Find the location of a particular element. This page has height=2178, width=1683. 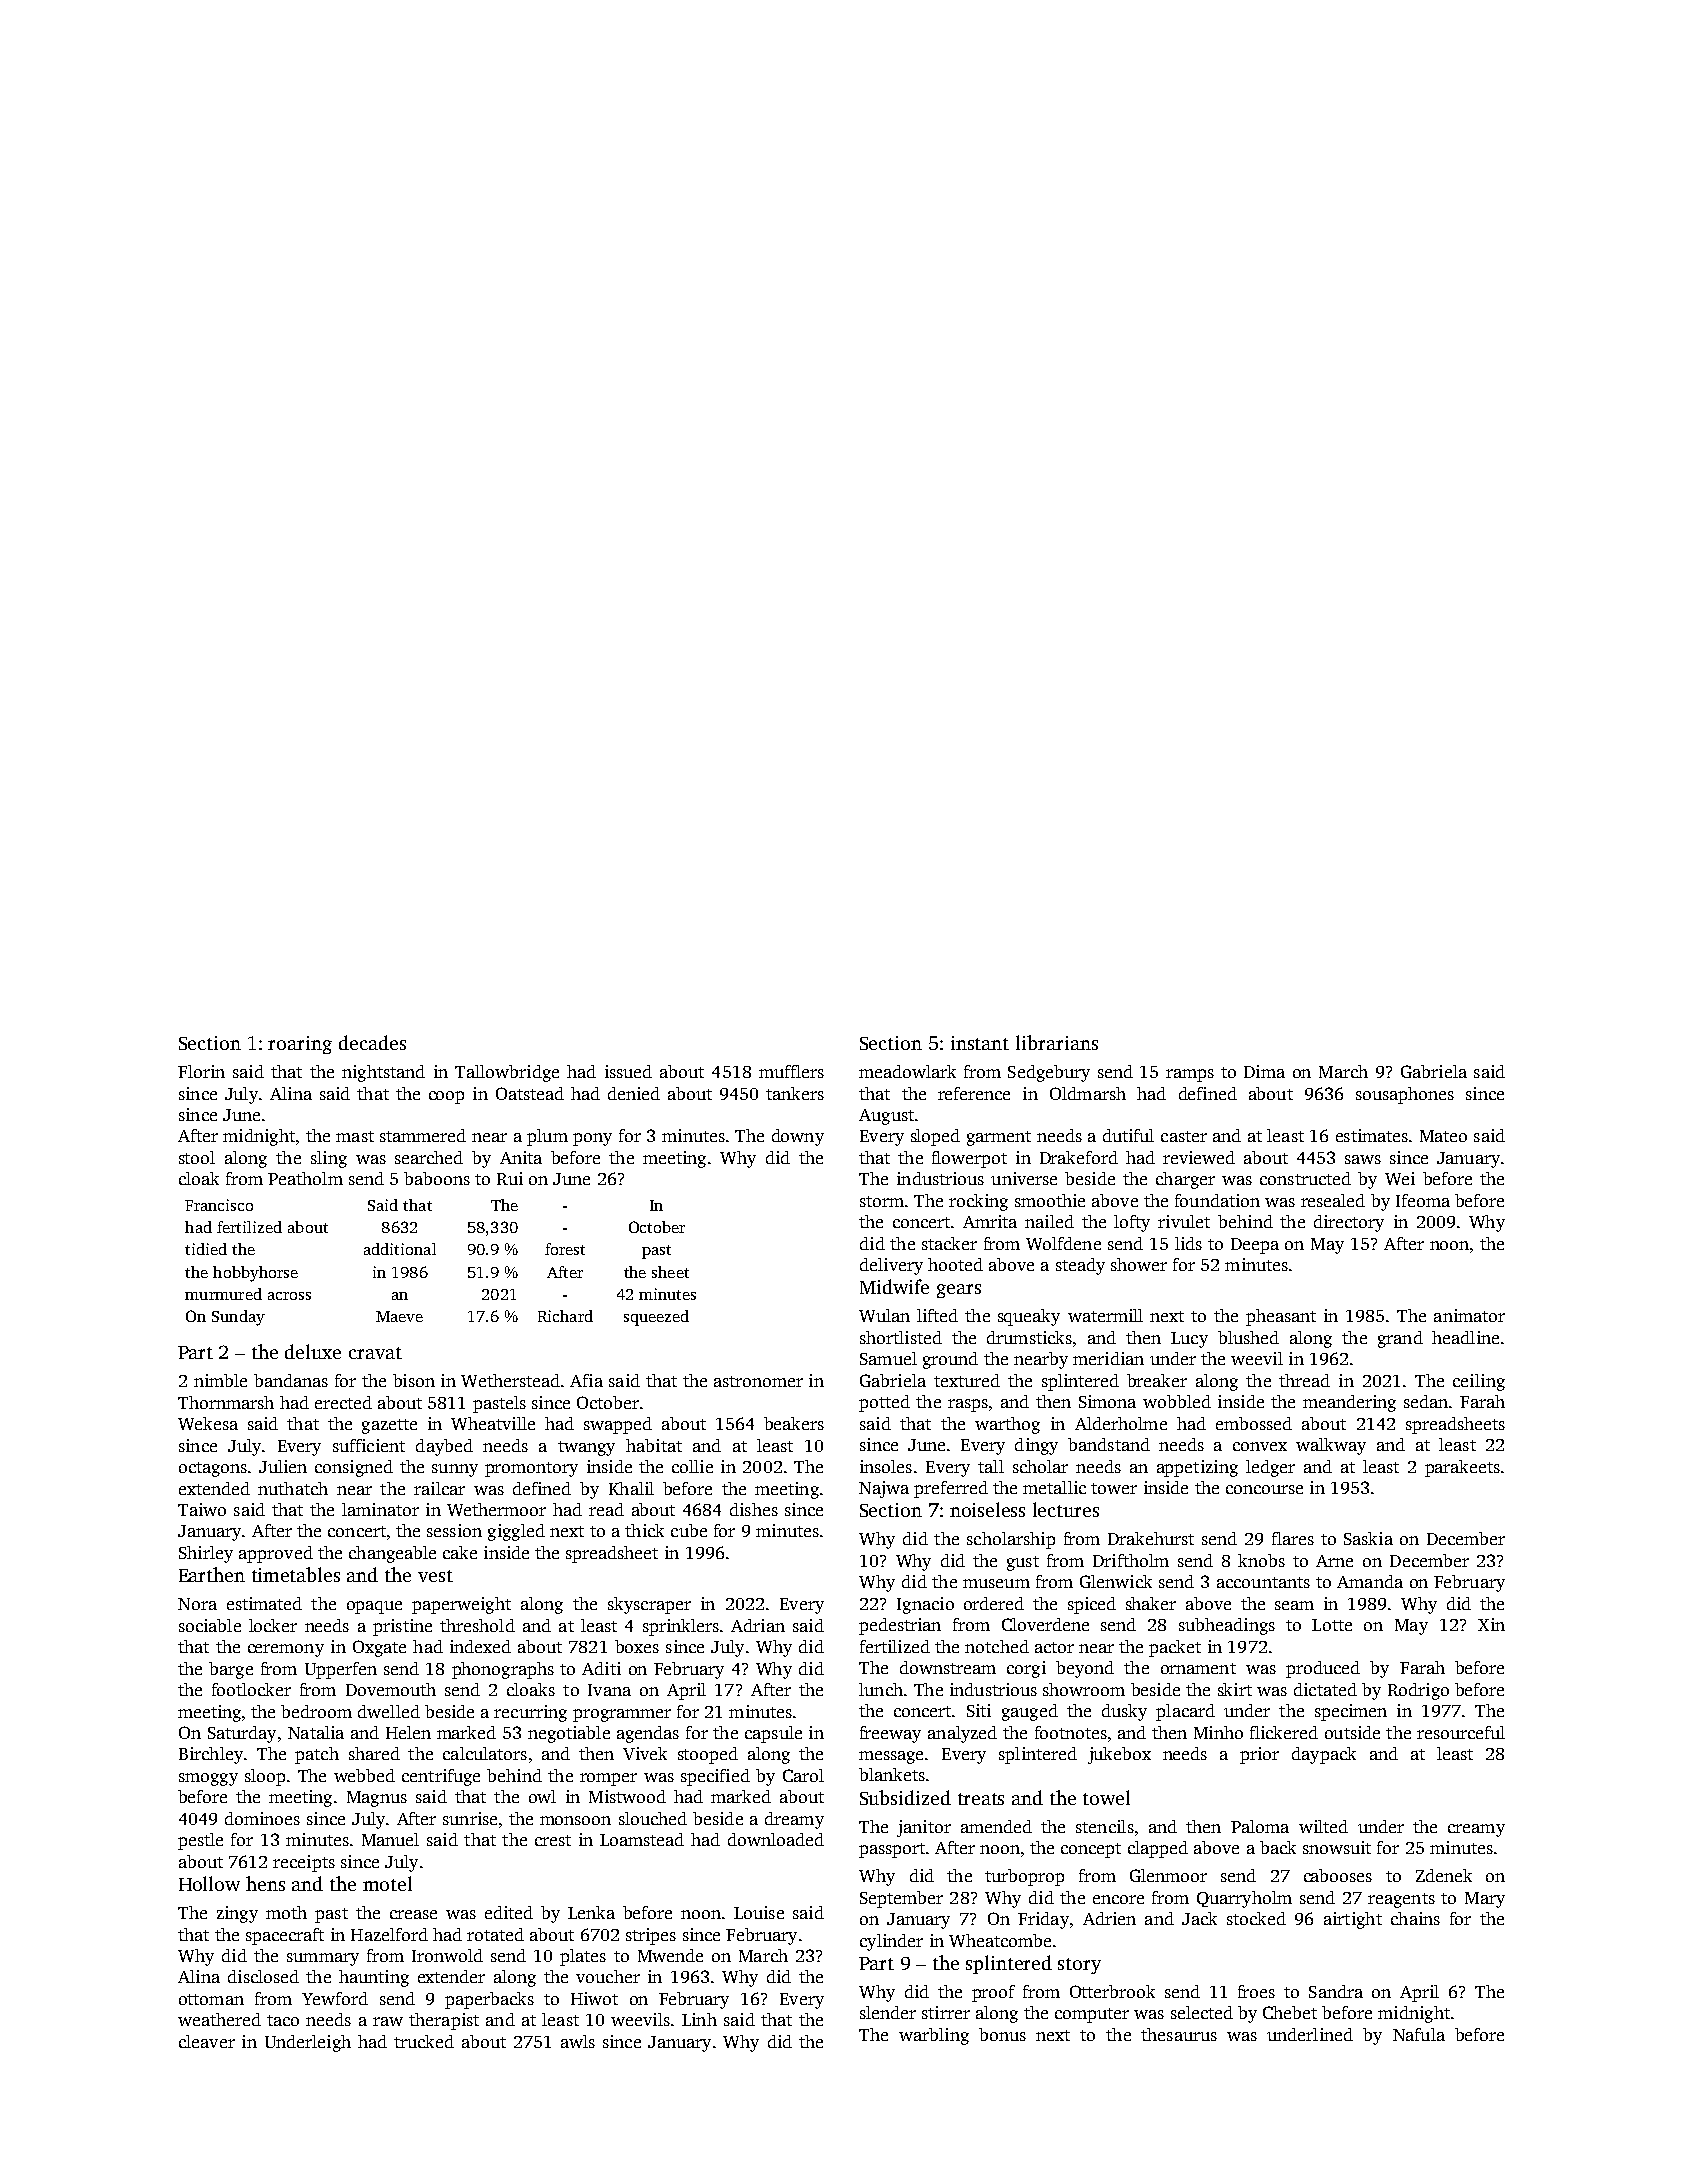

chains is located at coordinates (1415, 1918).
